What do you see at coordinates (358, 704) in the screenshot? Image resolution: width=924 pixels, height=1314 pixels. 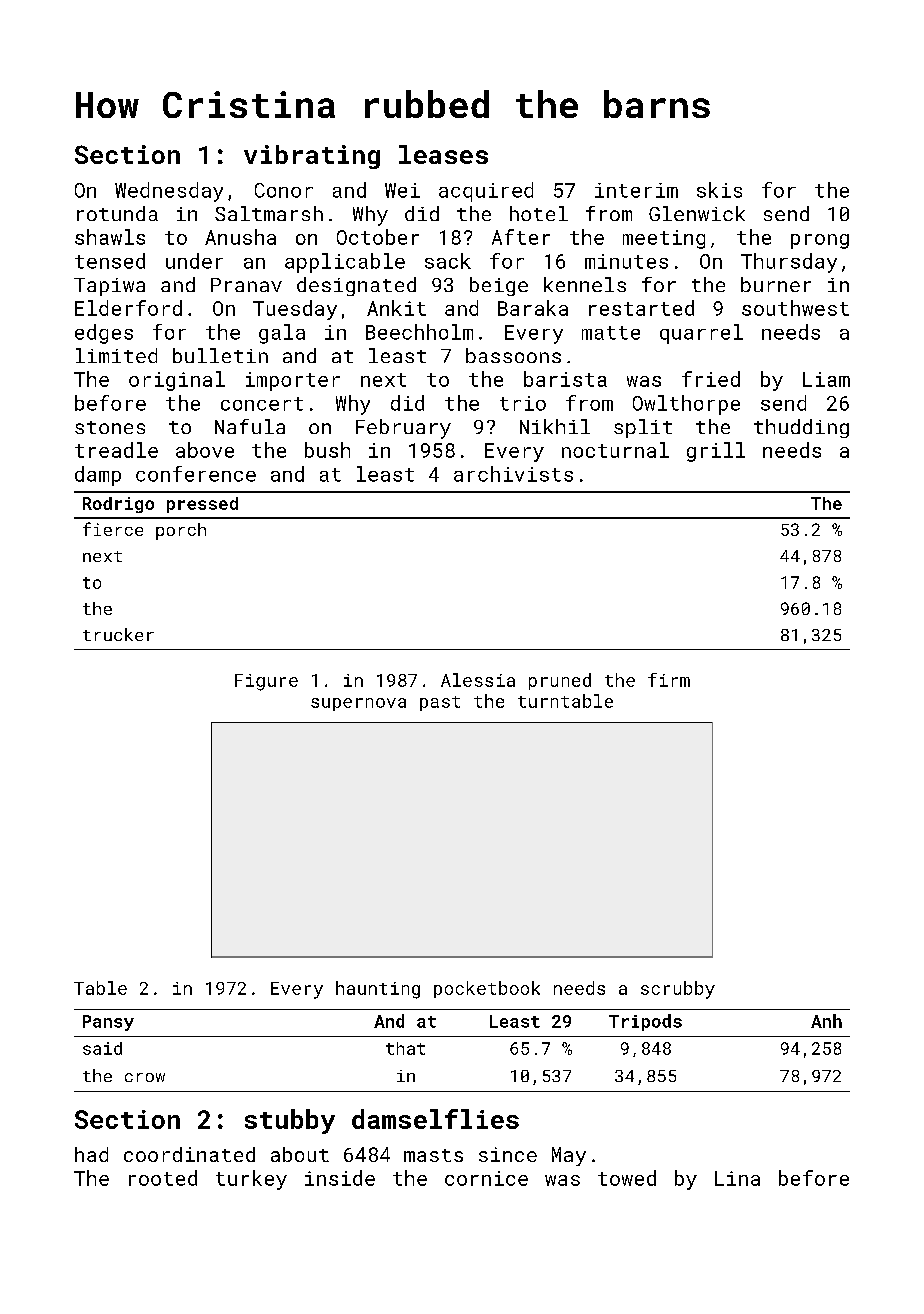 I see `supernova` at bounding box center [358, 704].
